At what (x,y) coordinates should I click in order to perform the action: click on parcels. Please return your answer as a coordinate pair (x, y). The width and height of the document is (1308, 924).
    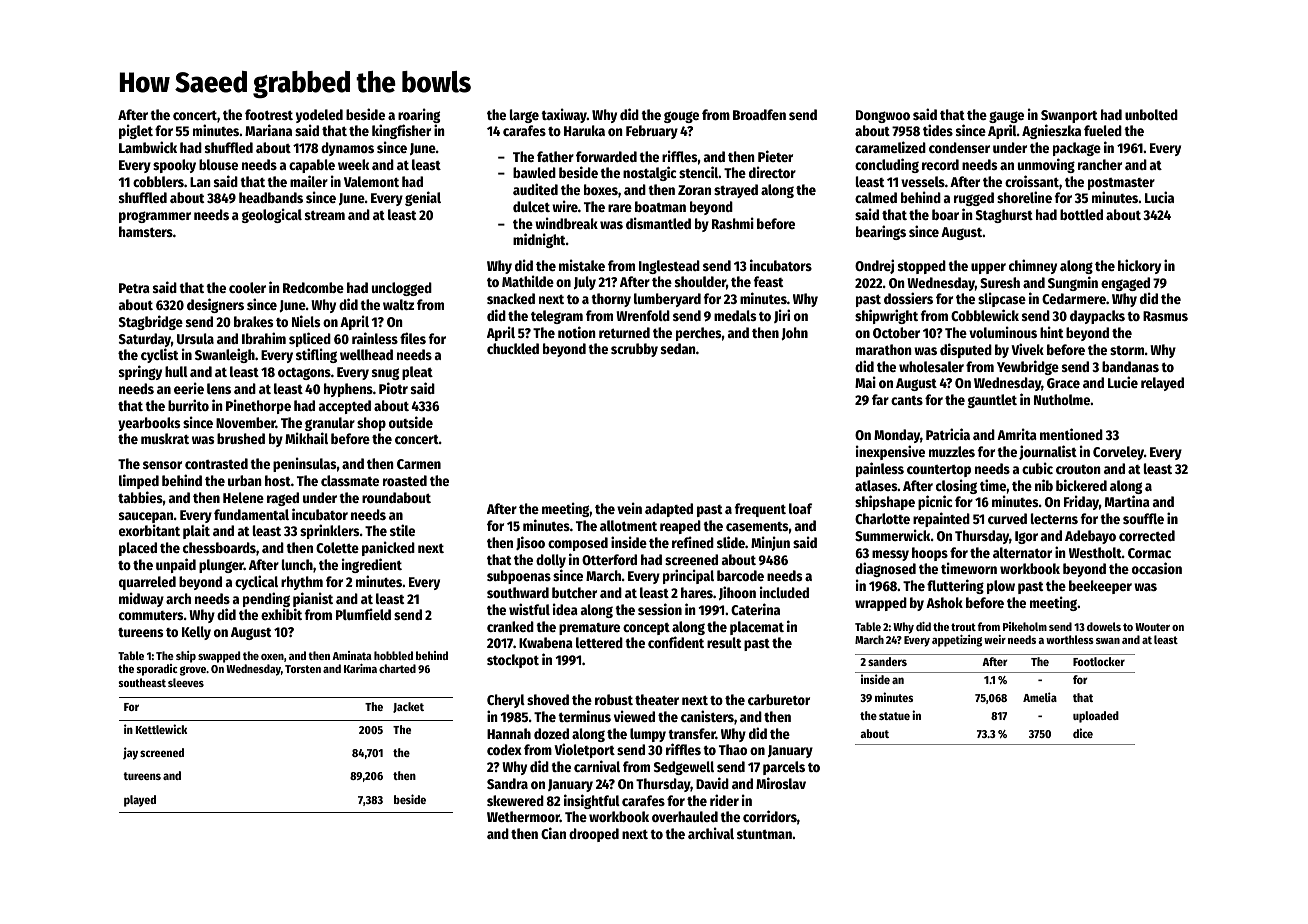
    Looking at the image, I should click on (784, 768).
